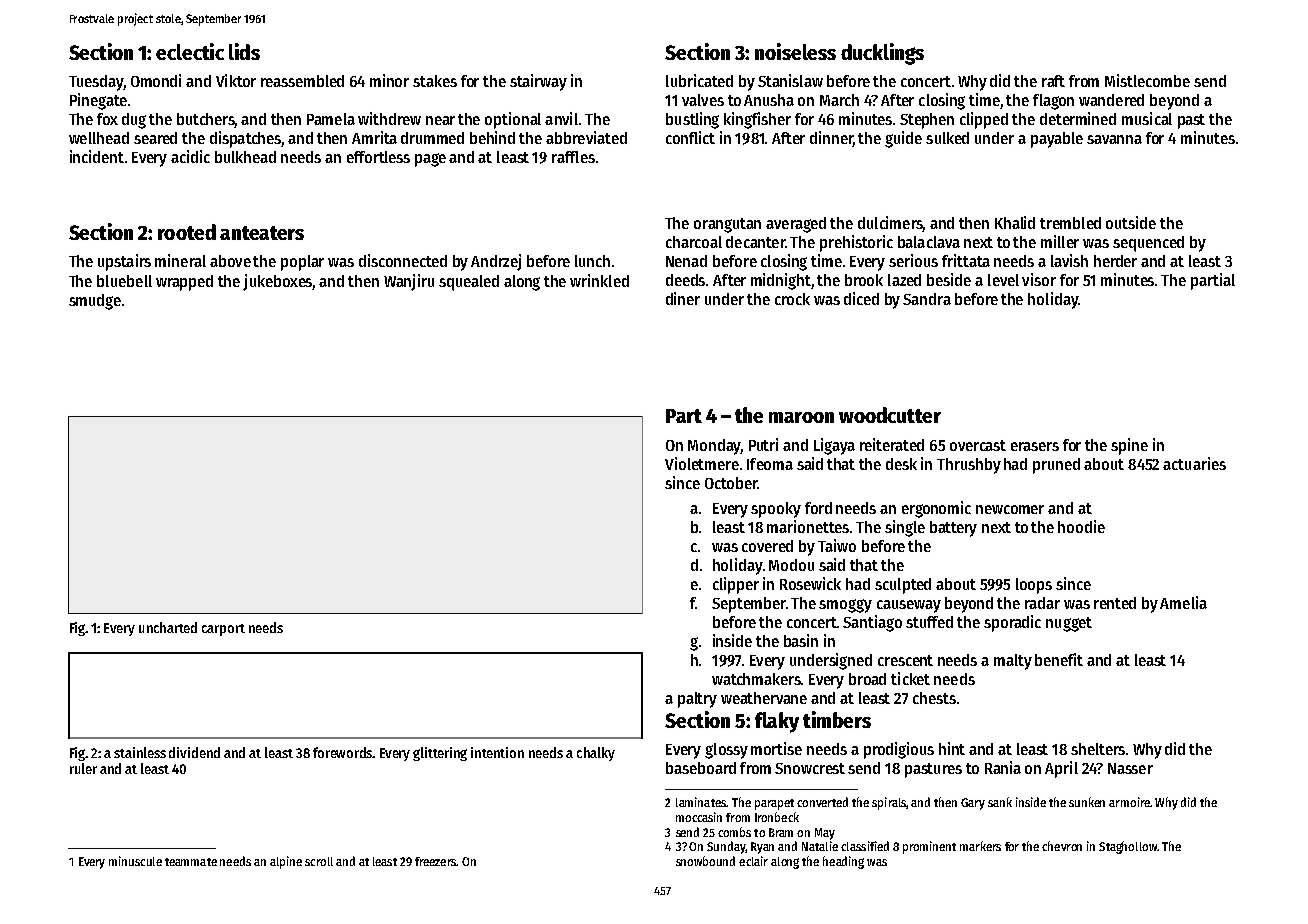 The height and width of the screenshot is (924, 1308). I want to click on lids, so click(244, 51).
